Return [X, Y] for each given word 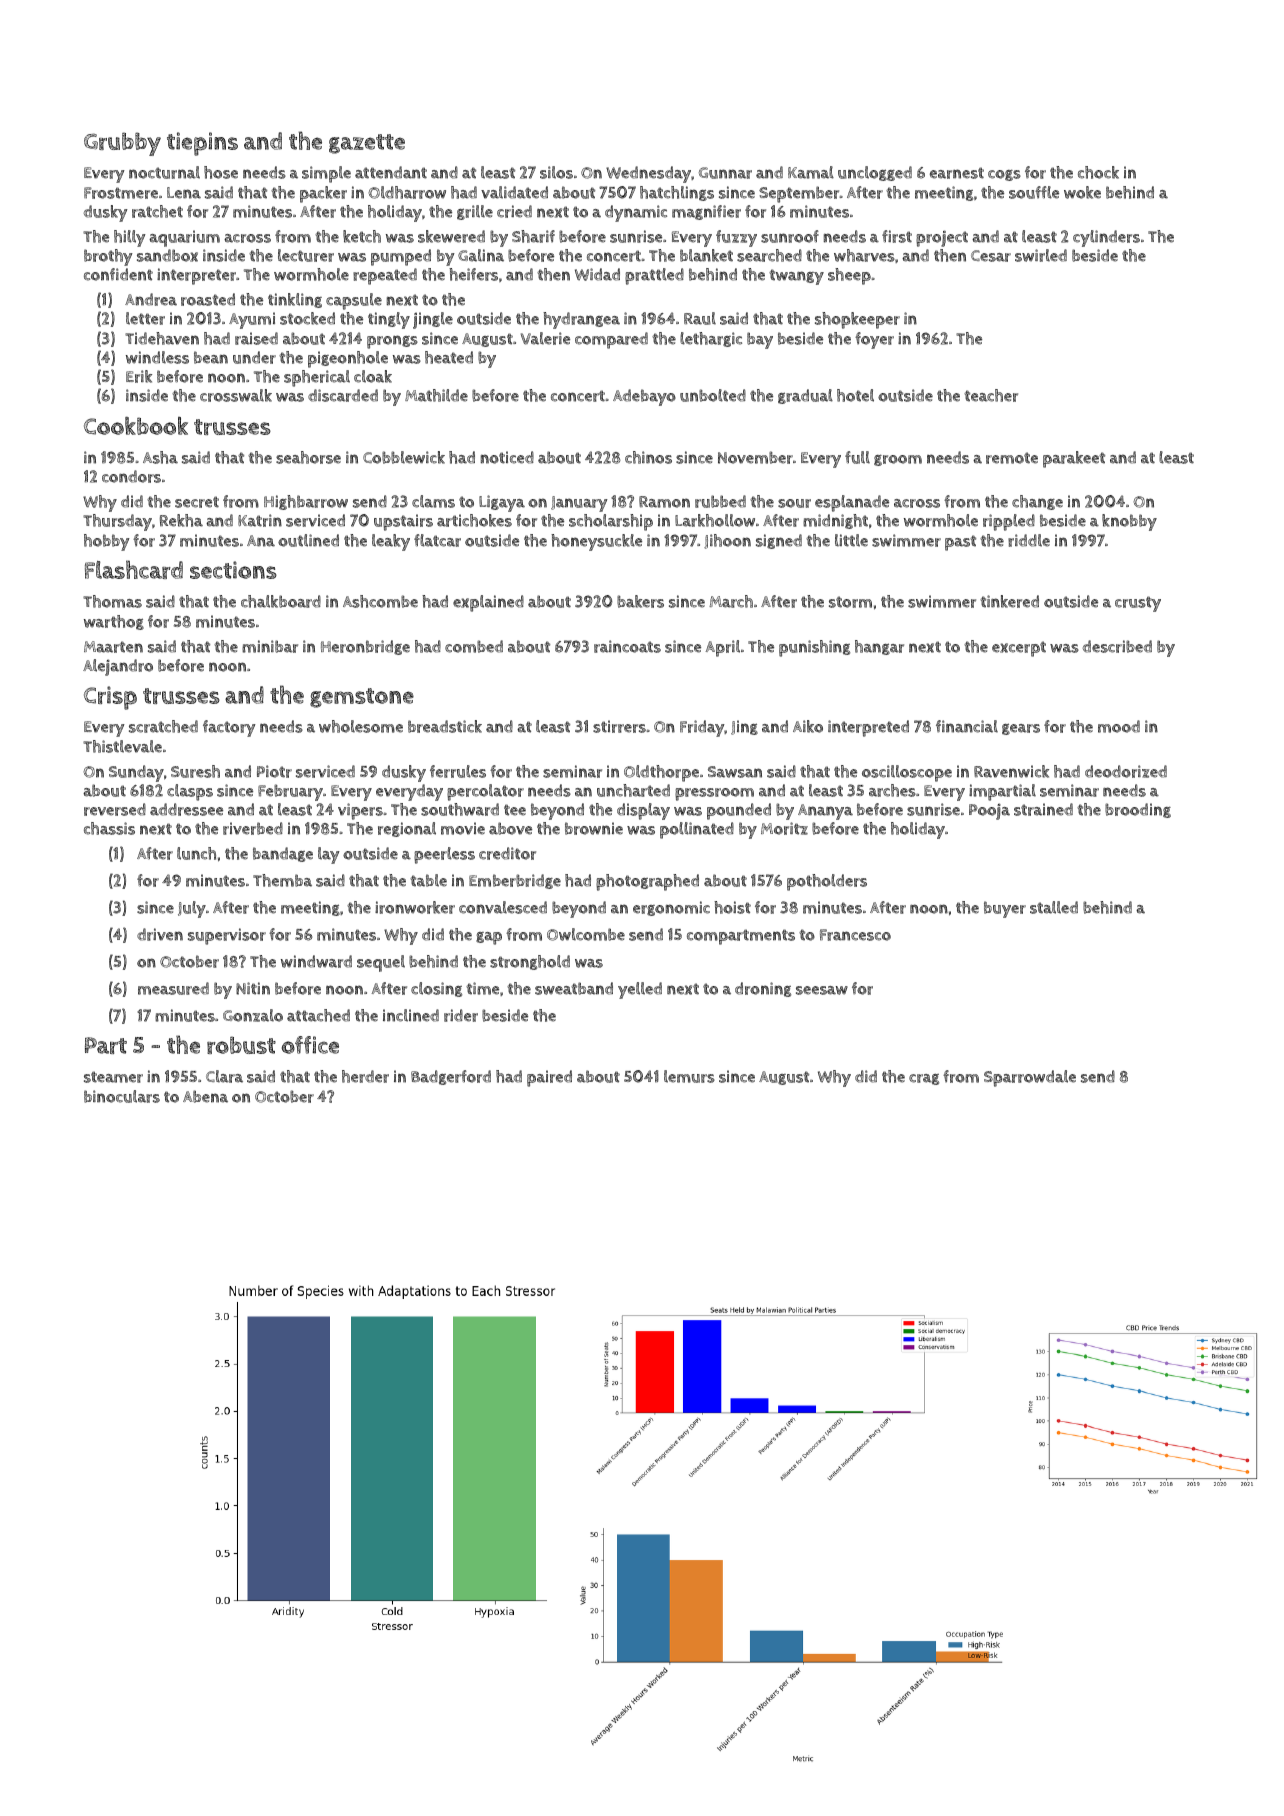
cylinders [1106, 238]
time [482, 988]
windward [316, 961]
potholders [827, 882]
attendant [391, 172]
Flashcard [134, 569]
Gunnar [725, 173]
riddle [1029, 540]
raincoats [627, 646]
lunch [196, 853]
